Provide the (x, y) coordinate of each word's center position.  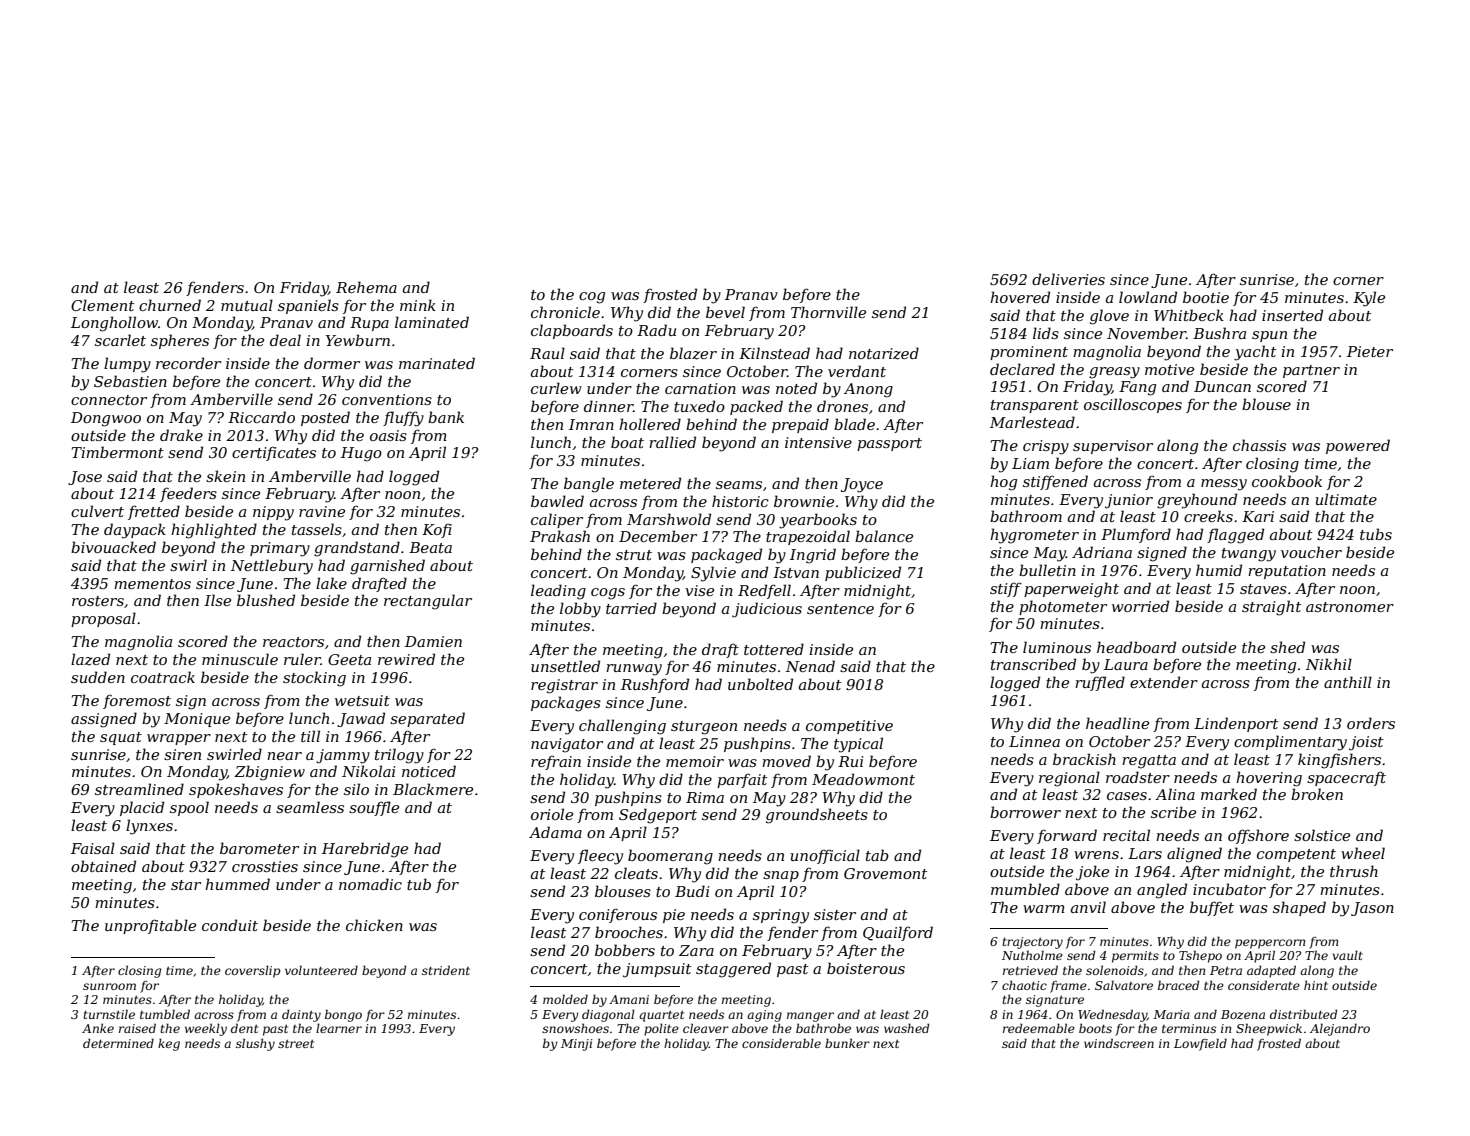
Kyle (1369, 299)
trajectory (1032, 943)
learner (339, 1028)
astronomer (1350, 607)
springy (781, 916)
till (310, 736)
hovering (1269, 779)
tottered (774, 649)
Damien (433, 641)
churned (170, 305)
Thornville (828, 312)
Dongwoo (106, 419)
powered (1358, 446)
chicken (374, 925)
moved (786, 761)
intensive (818, 442)
